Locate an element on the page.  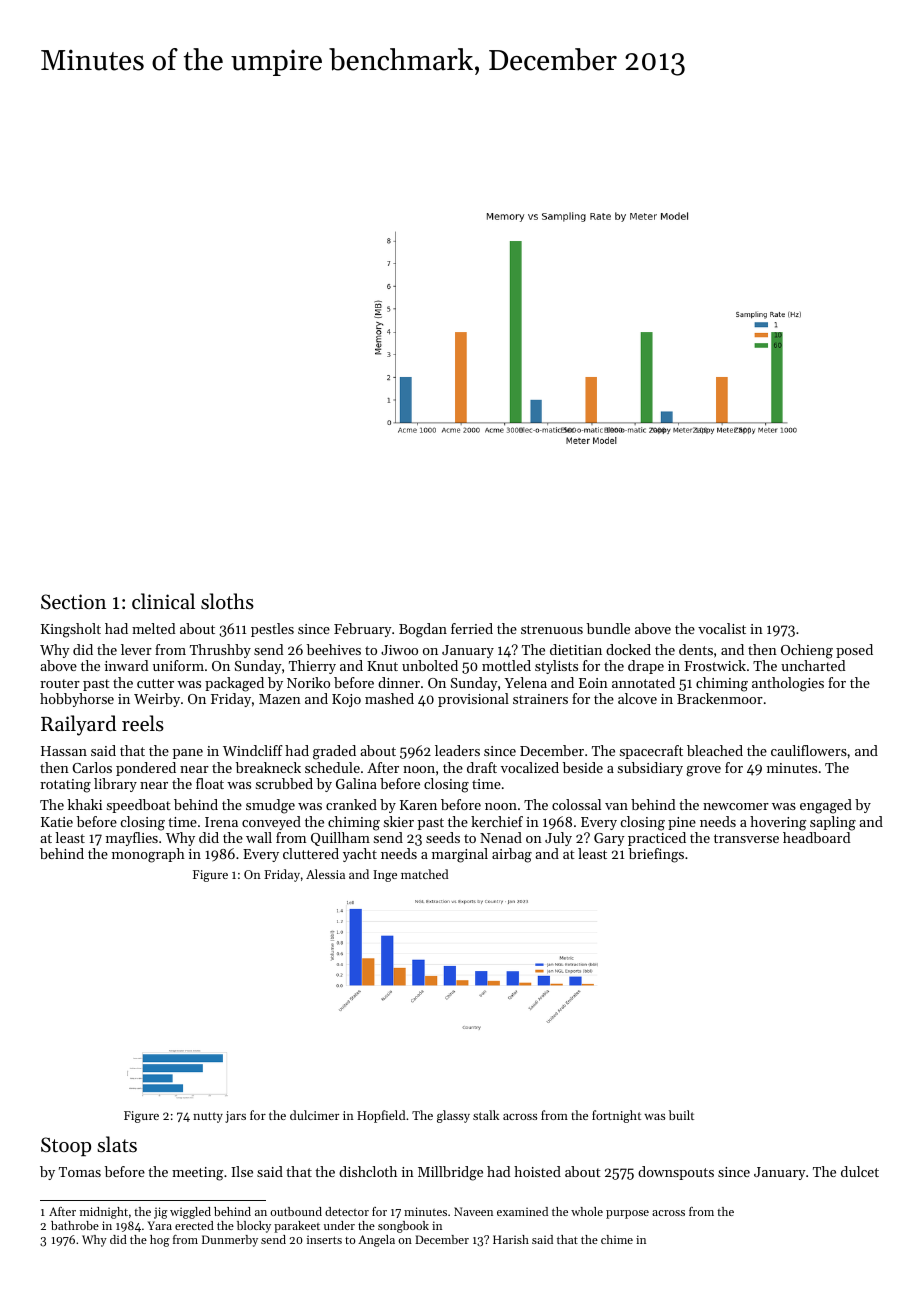
nutty is located at coordinates (208, 1117).
